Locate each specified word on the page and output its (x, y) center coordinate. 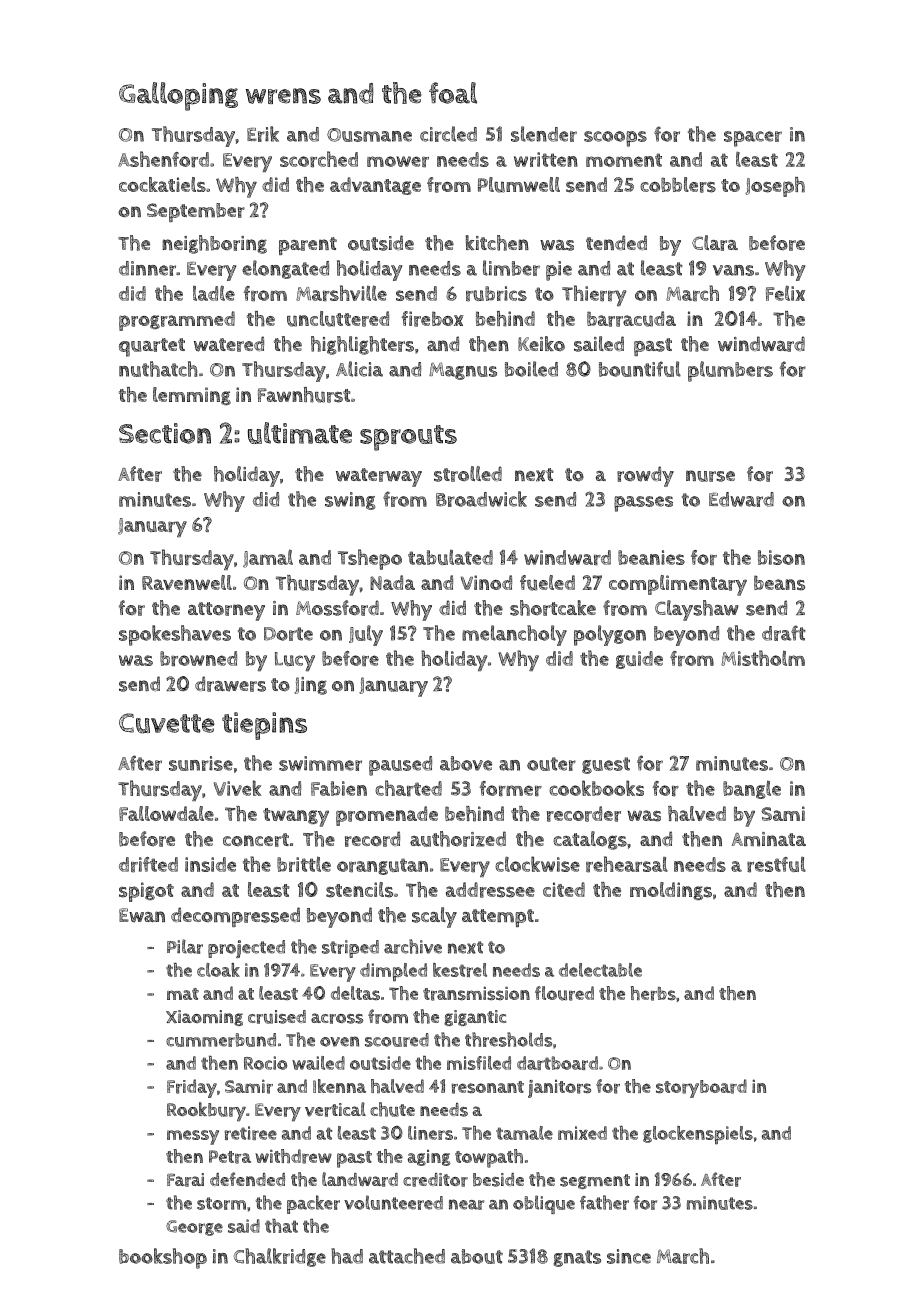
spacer (753, 139)
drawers (230, 684)
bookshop (163, 1258)
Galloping (178, 96)
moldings (671, 891)
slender (544, 134)
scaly (434, 917)
